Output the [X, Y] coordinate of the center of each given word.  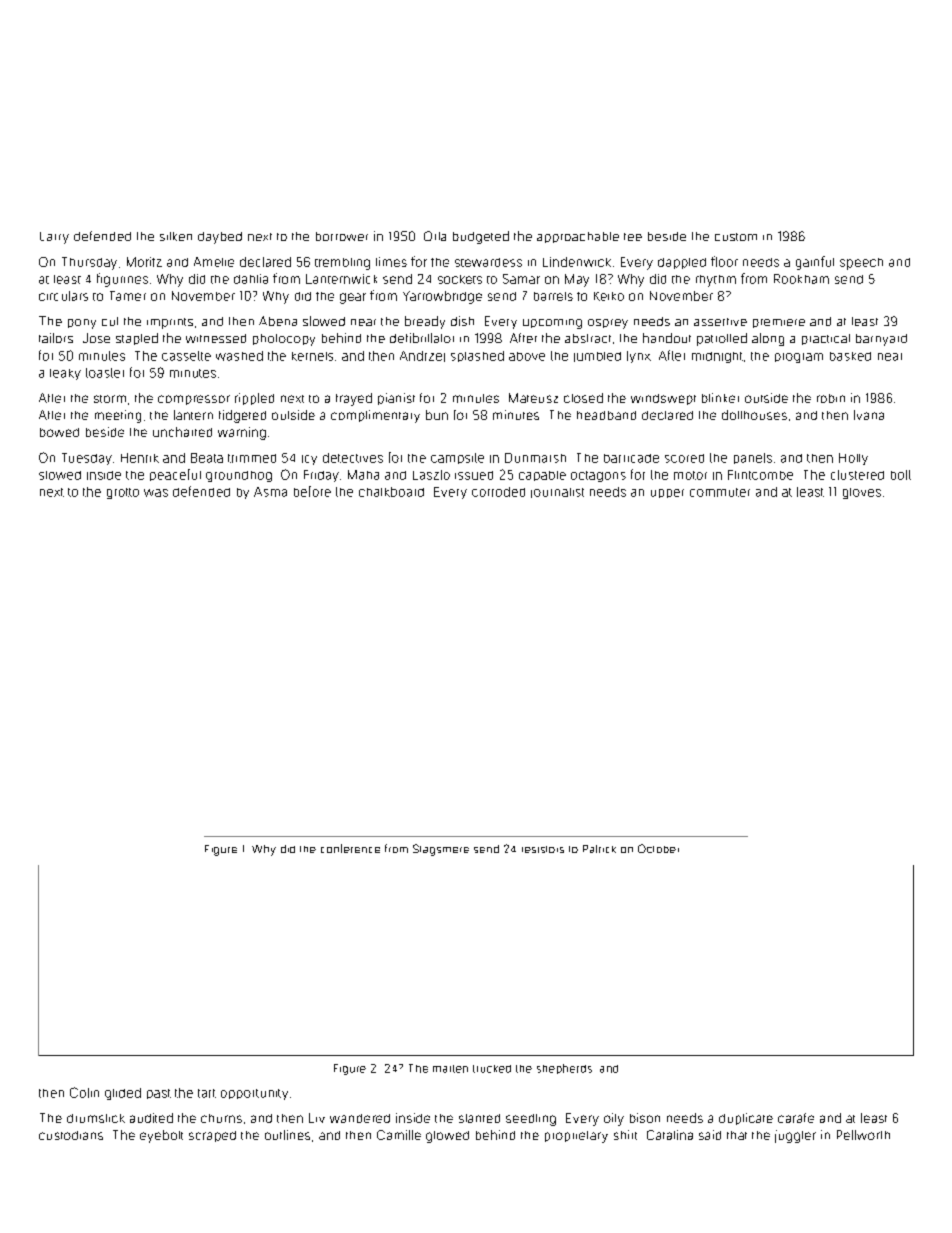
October [658, 848]
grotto [123, 493]
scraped [212, 1136]
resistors [543, 849]
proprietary [576, 1137]
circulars [63, 296]
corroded [498, 492]
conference [350, 848]
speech [861, 264]
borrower [342, 236]
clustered [857, 475]
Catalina [670, 1135]
